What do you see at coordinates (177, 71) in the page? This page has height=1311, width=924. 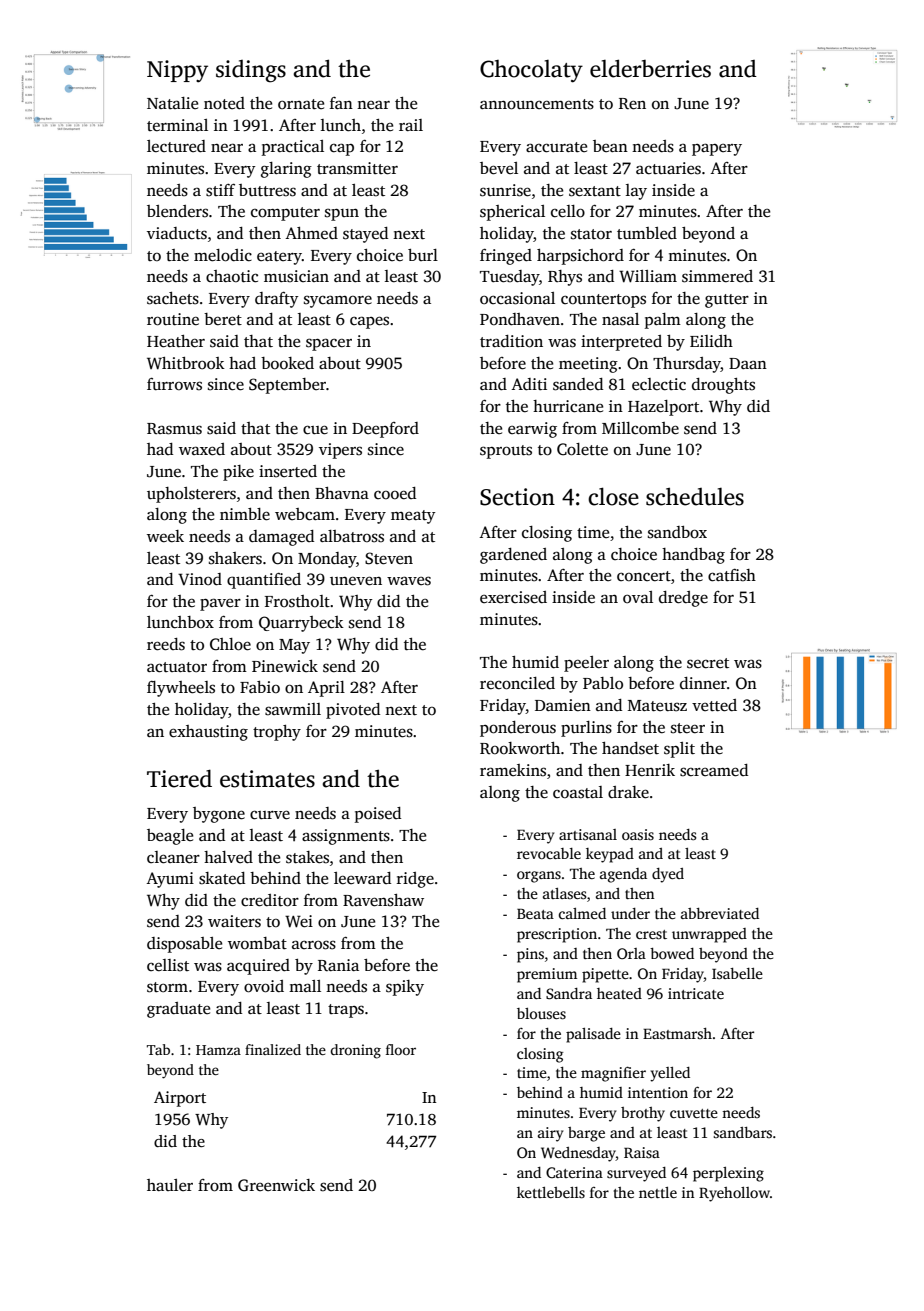 I see `Nippy` at bounding box center [177, 71].
